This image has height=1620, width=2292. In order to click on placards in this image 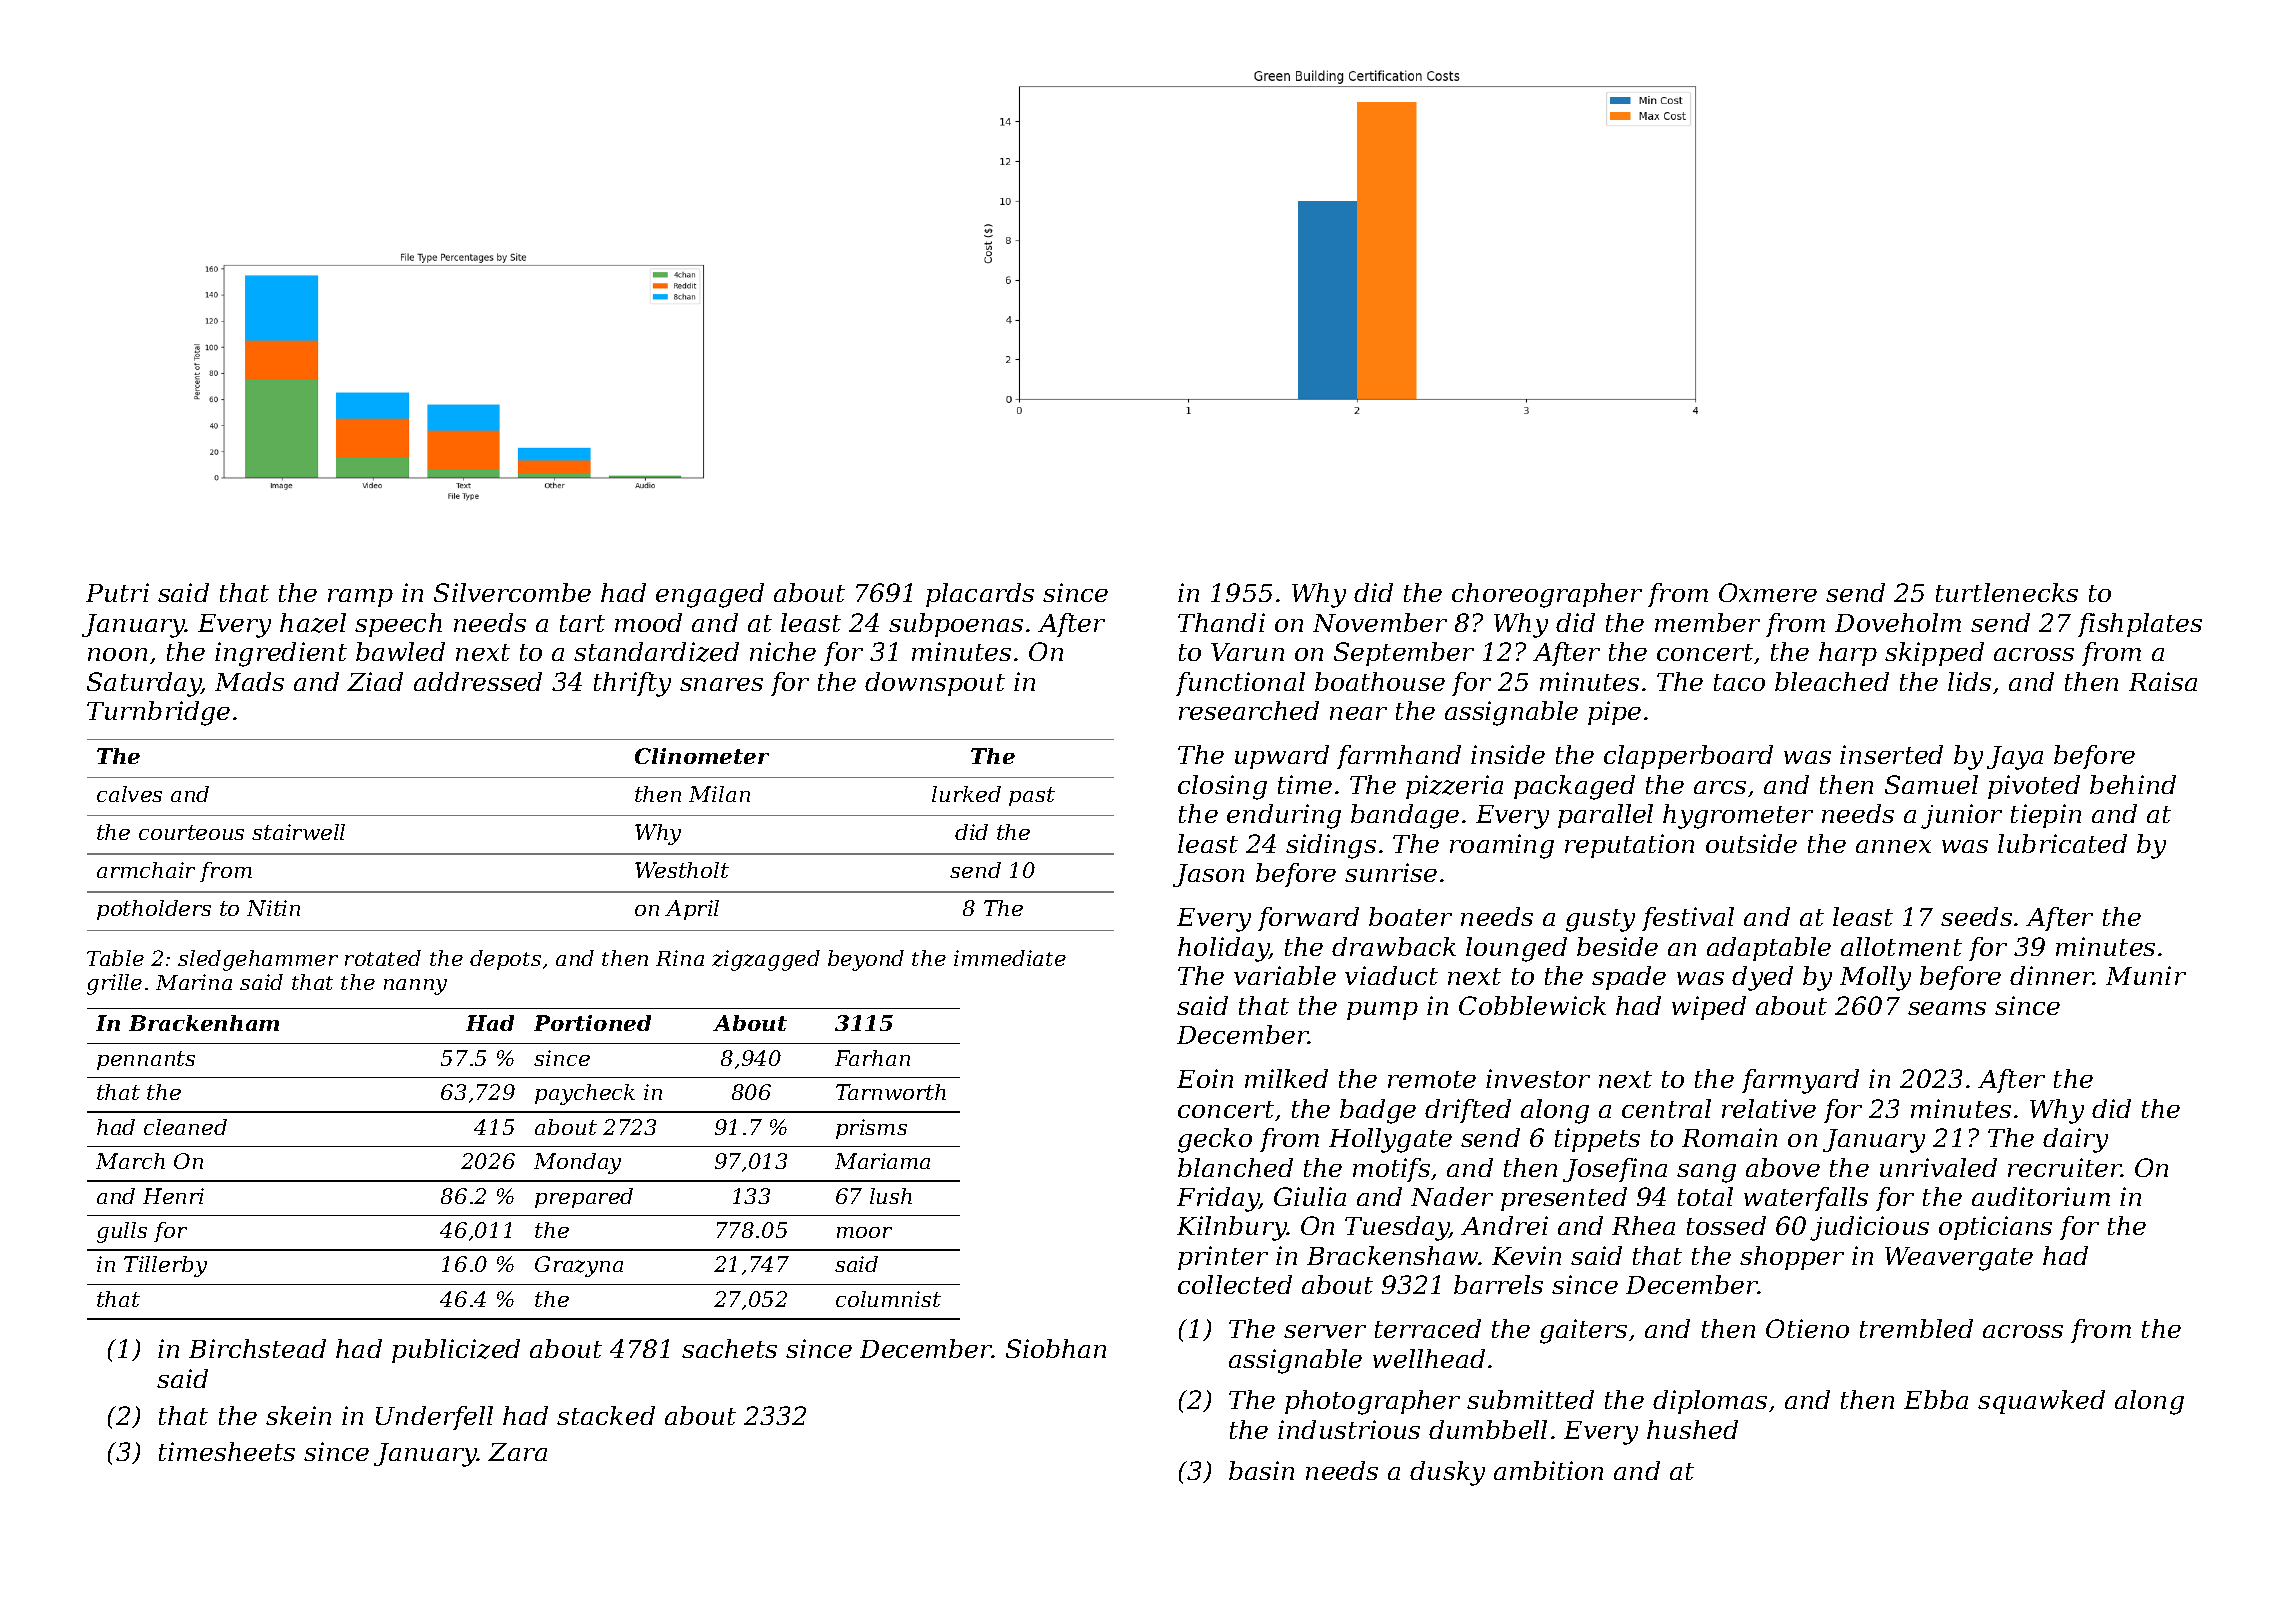, I will do `click(980, 595)`.
